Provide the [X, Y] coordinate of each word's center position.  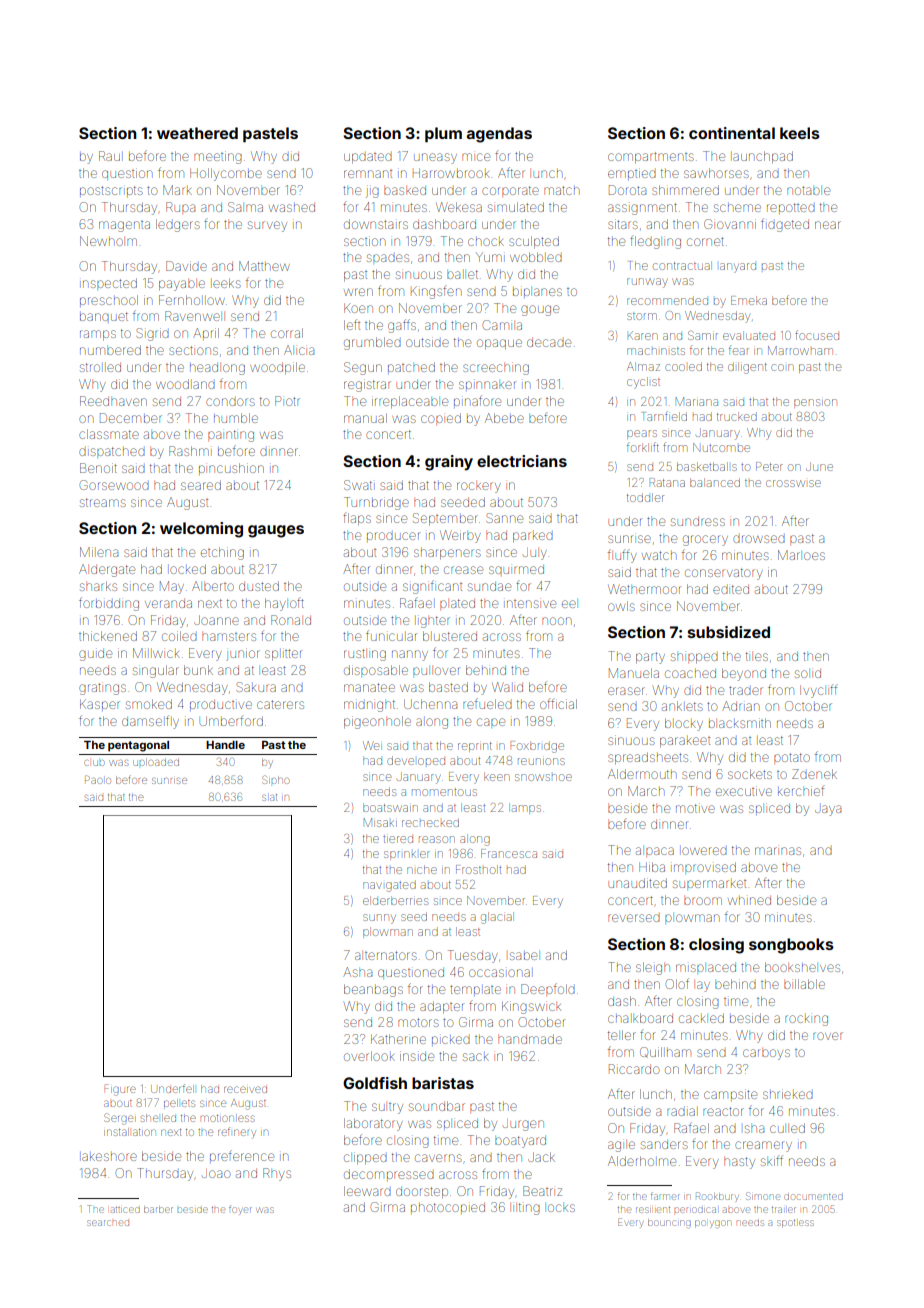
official [558, 704]
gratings [102, 689]
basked [405, 190]
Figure [120, 1090]
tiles [757, 656]
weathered [197, 133]
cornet [705, 241]
